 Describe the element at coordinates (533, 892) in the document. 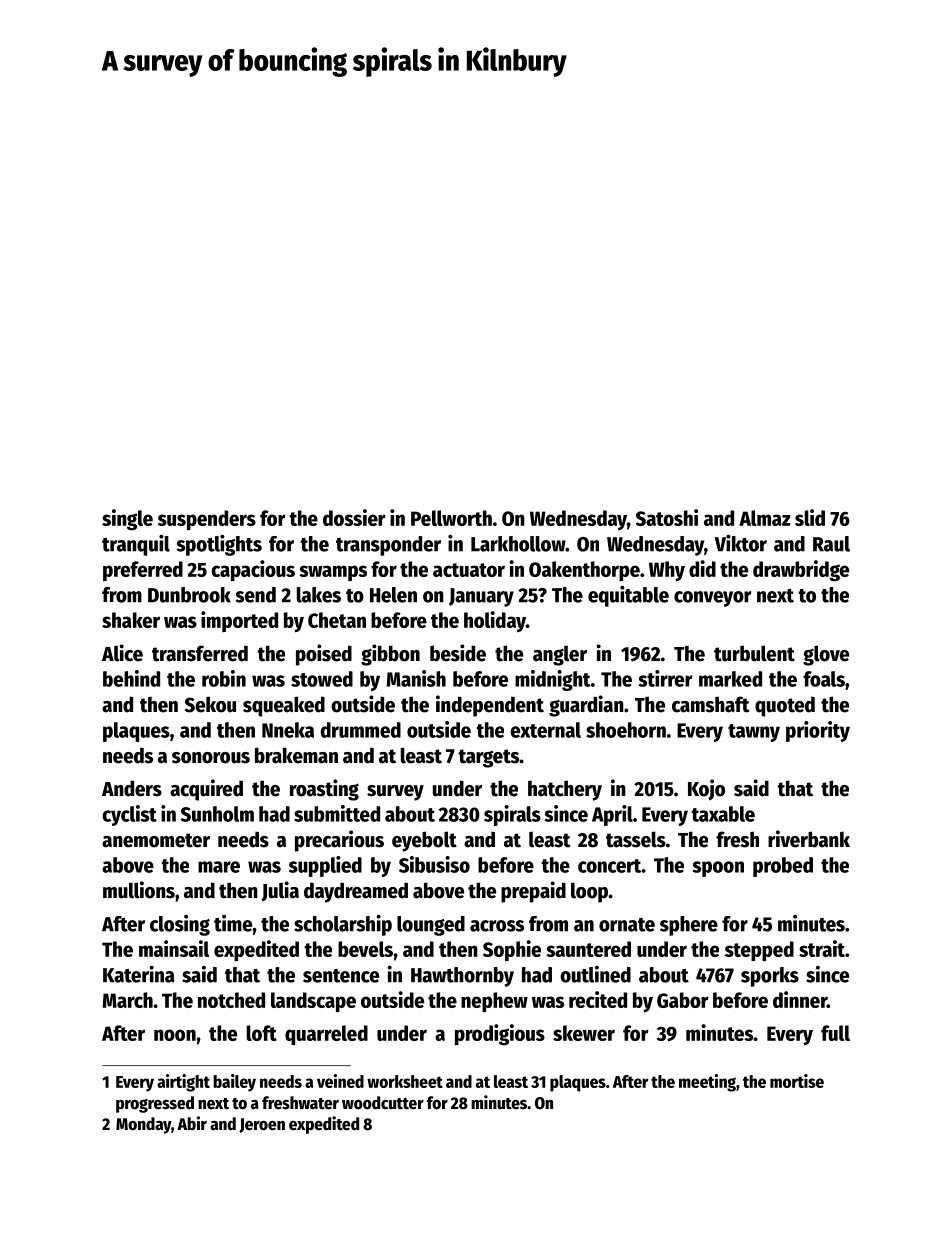

I see `prepaid` at that location.
